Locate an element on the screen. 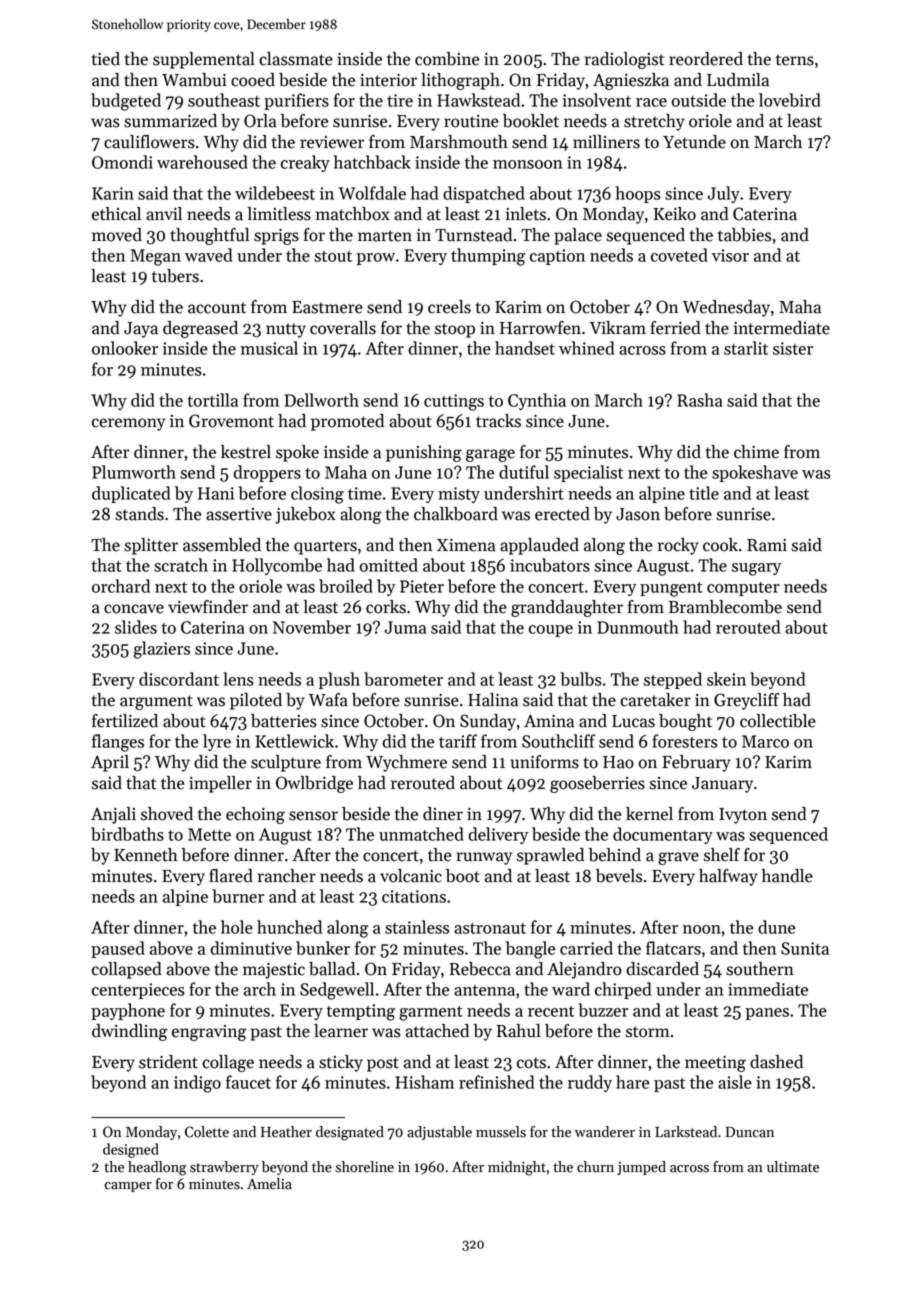 Image resolution: width=924 pixels, height=1308 pixels. April is located at coordinates (110, 763).
